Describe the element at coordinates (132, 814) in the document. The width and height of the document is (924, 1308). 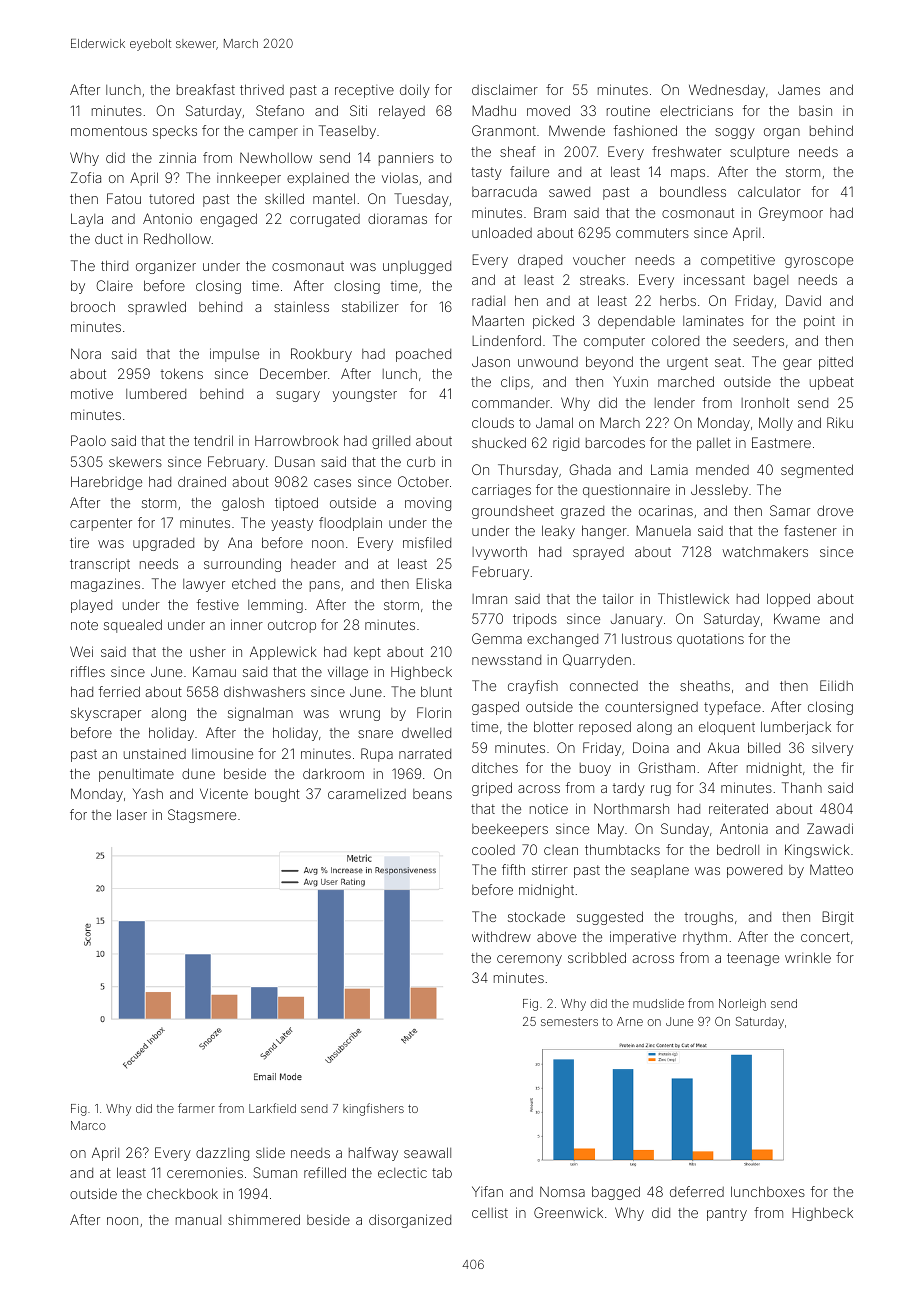
I see `laser` at that location.
